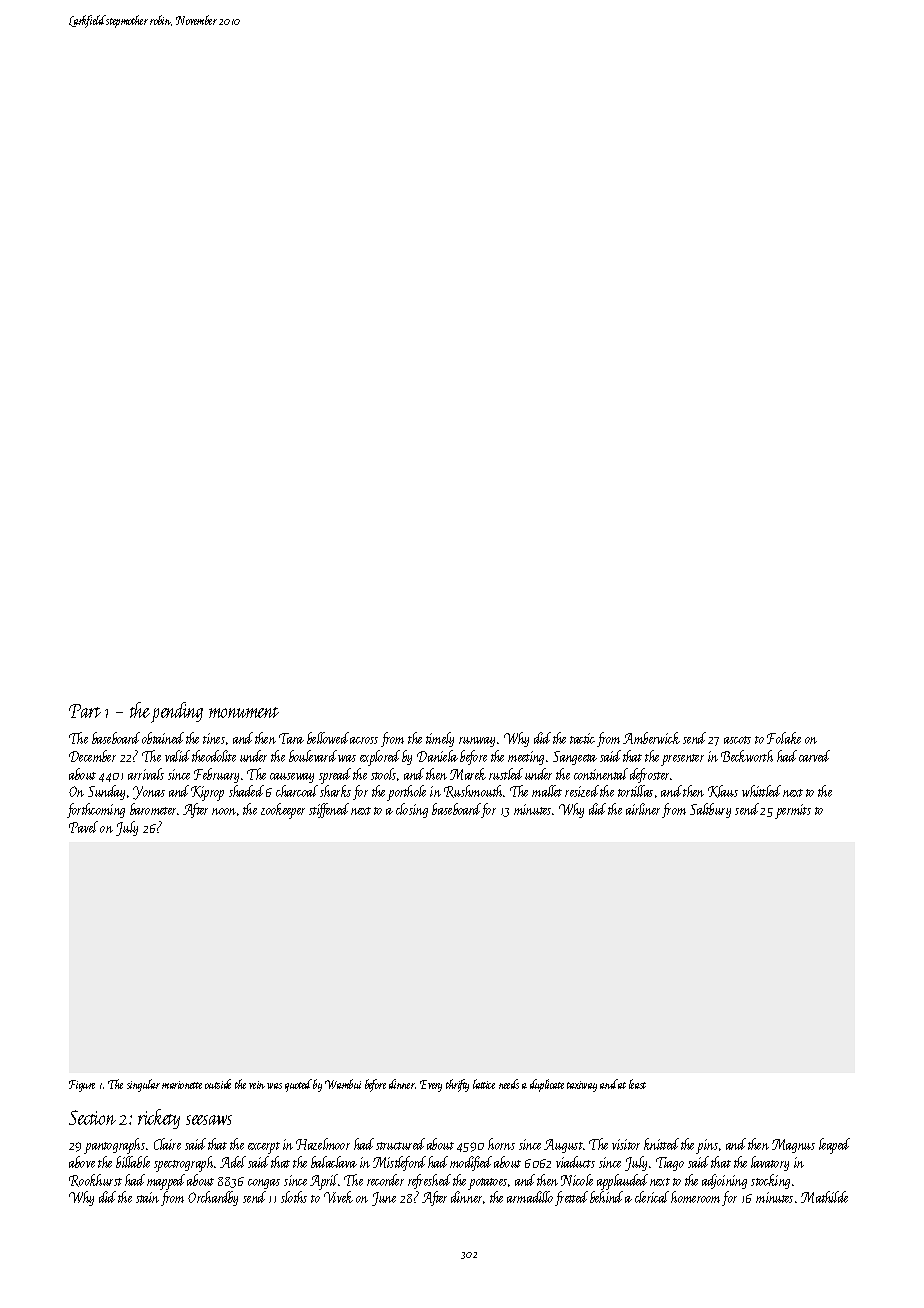 This page has width=924, height=1308. What do you see at coordinates (695, 1197) in the page?
I see `homeroom` at bounding box center [695, 1197].
